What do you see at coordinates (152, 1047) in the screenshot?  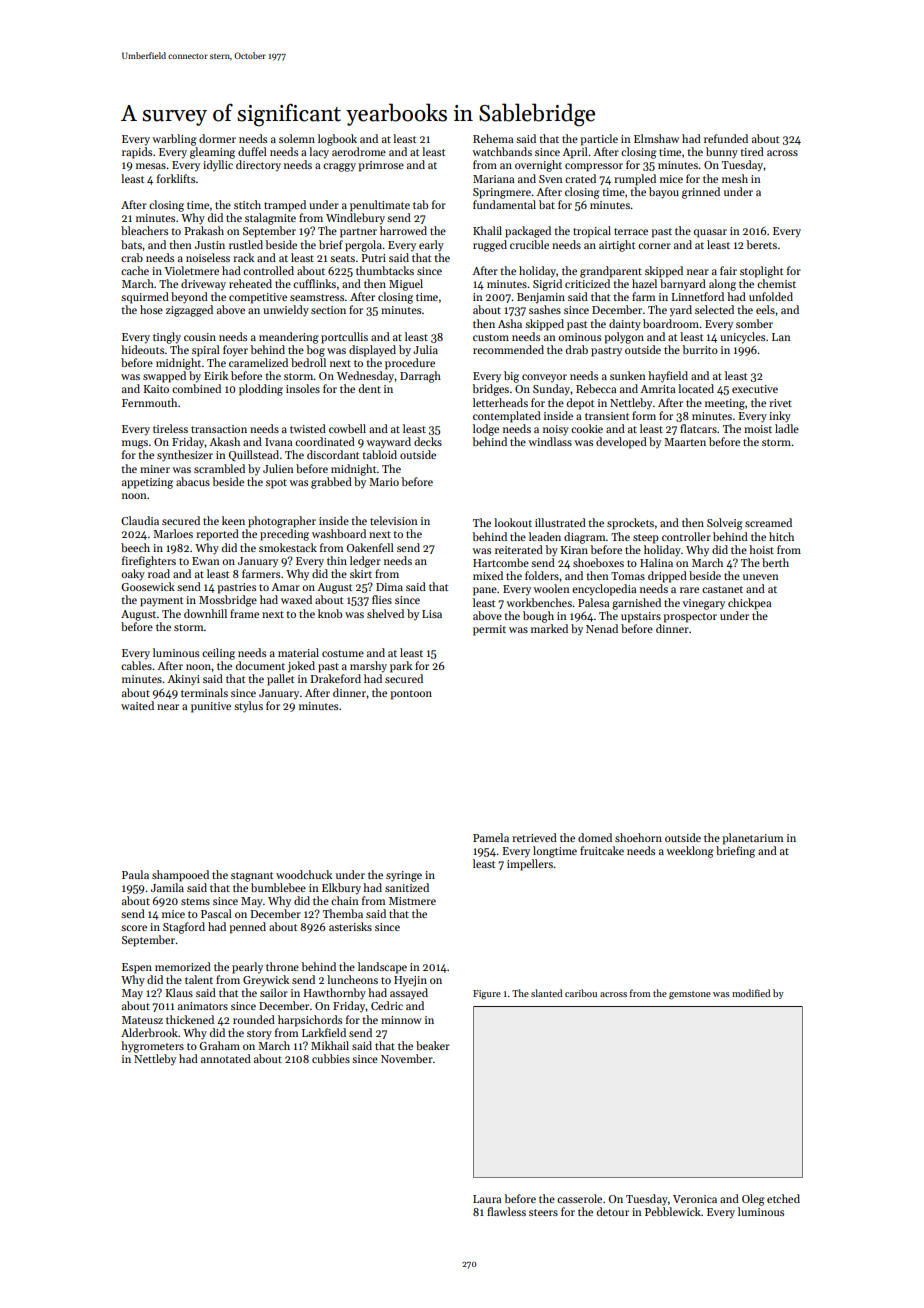 I see `hygrometers` at bounding box center [152, 1047].
